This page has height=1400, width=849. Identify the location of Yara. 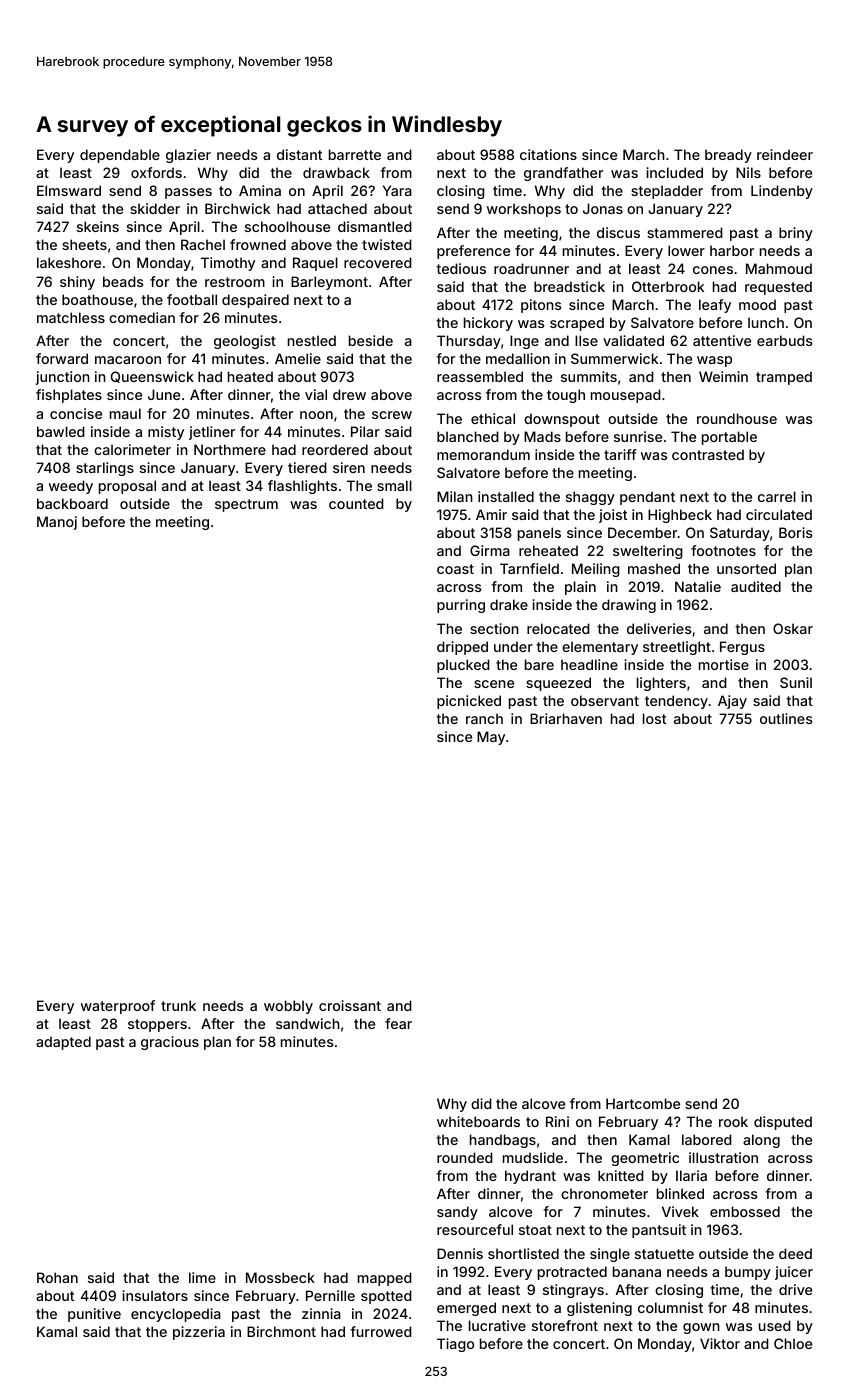
(397, 190).
